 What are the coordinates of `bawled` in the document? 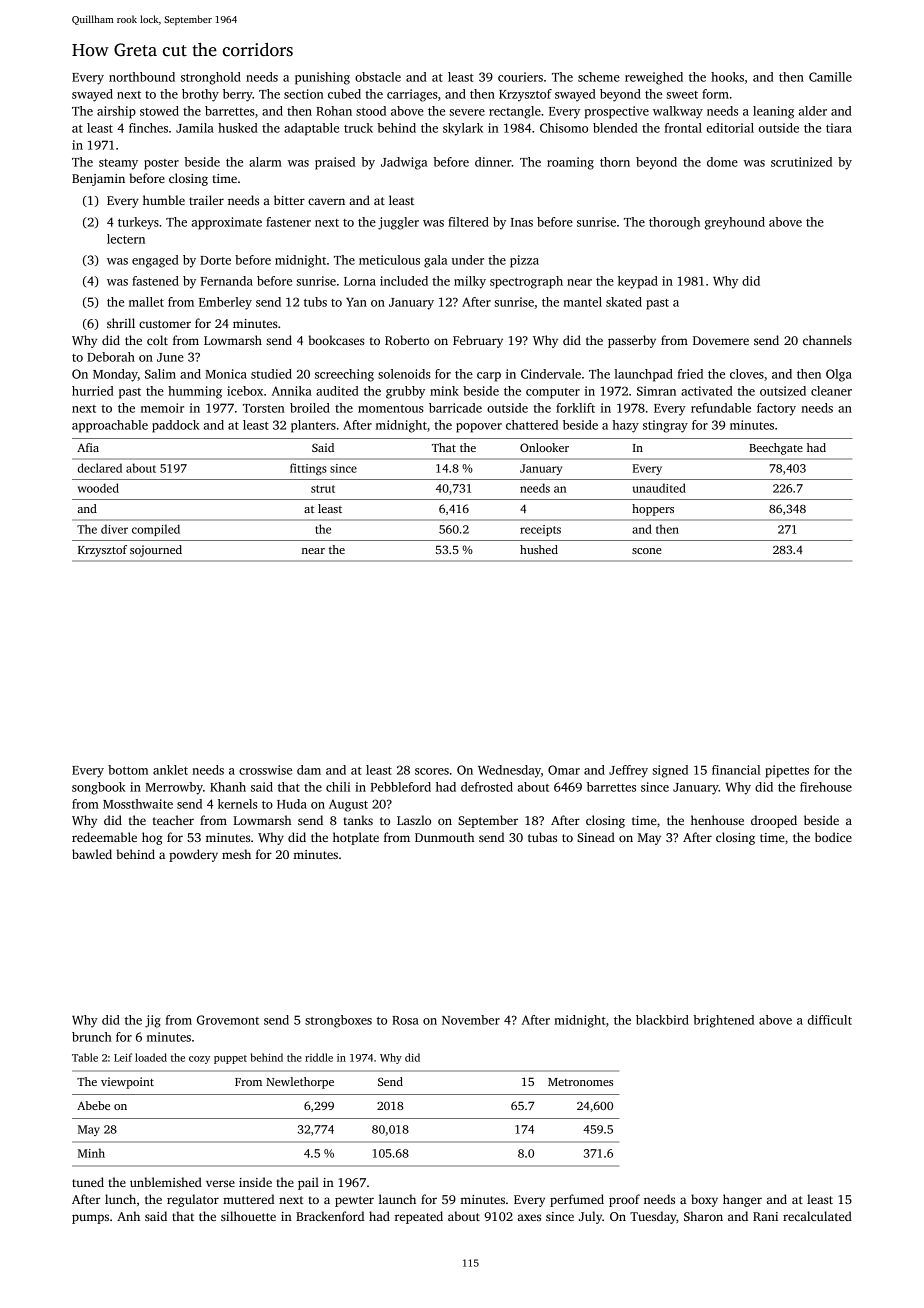 It's located at (92, 854).
